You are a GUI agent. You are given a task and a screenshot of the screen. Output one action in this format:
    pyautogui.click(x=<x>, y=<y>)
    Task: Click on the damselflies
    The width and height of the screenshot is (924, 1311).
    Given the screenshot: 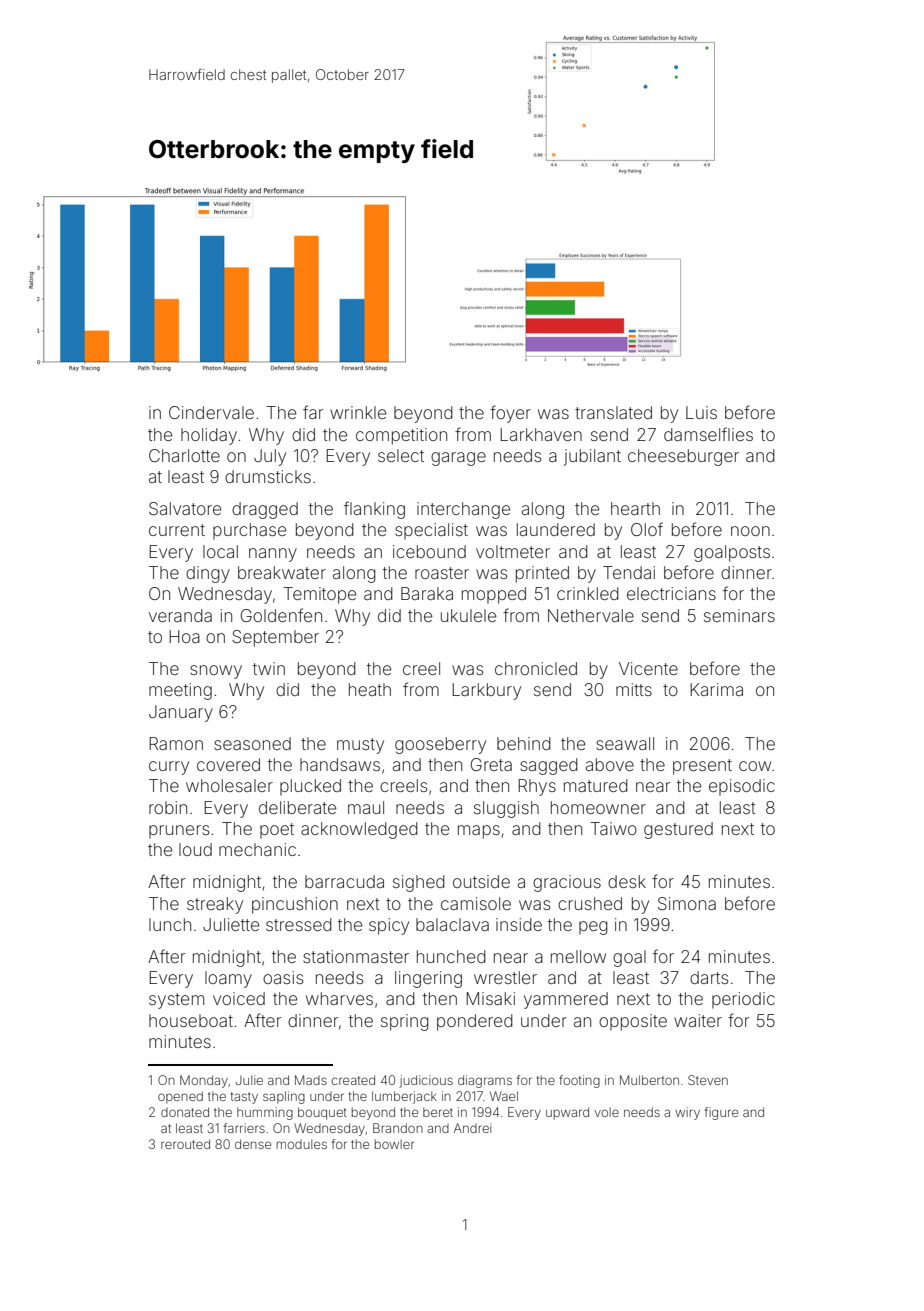 What is the action you would take?
    pyautogui.click(x=708, y=434)
